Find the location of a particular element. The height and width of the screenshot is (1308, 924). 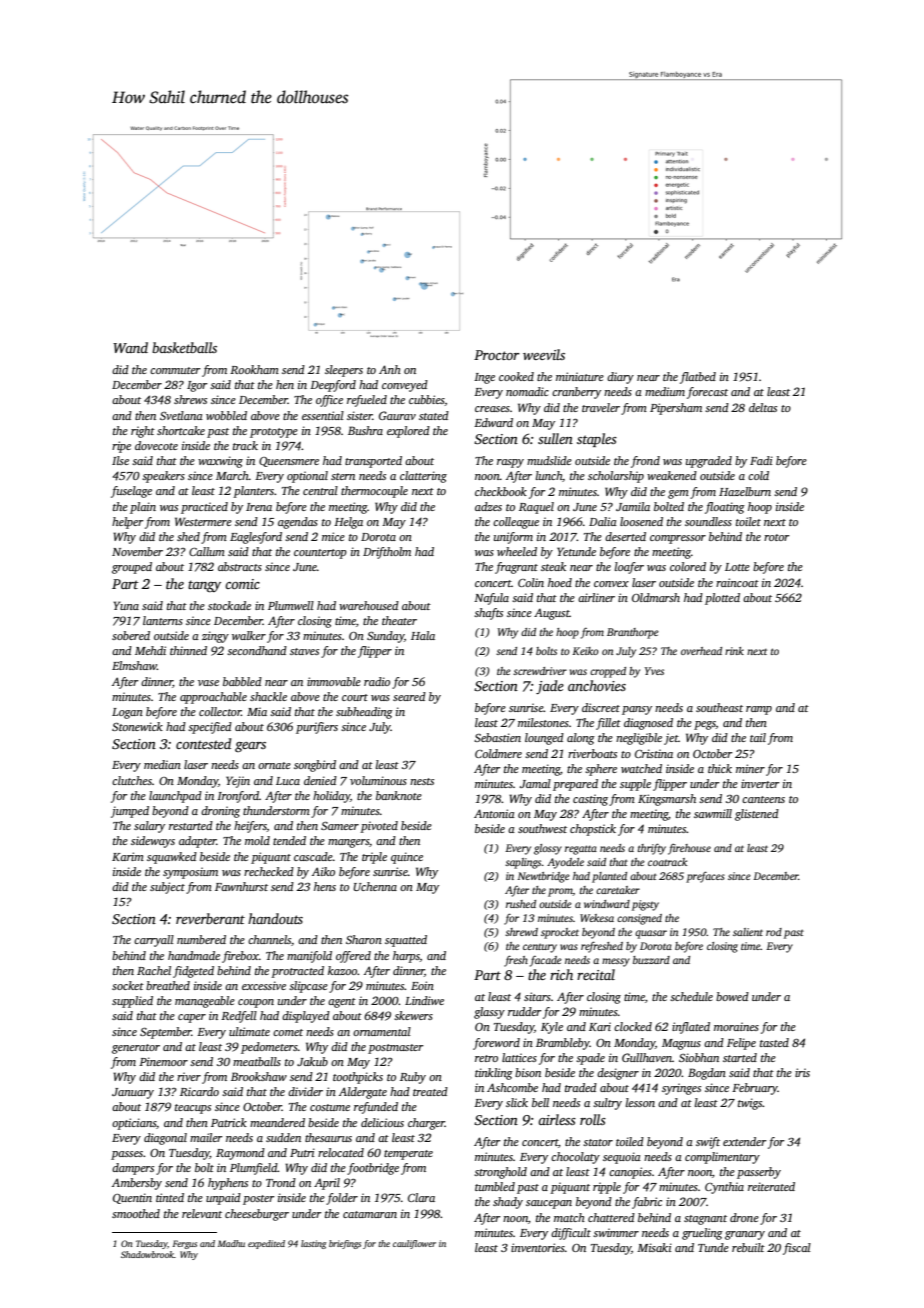

convex is located at coordinates (611, 584).
